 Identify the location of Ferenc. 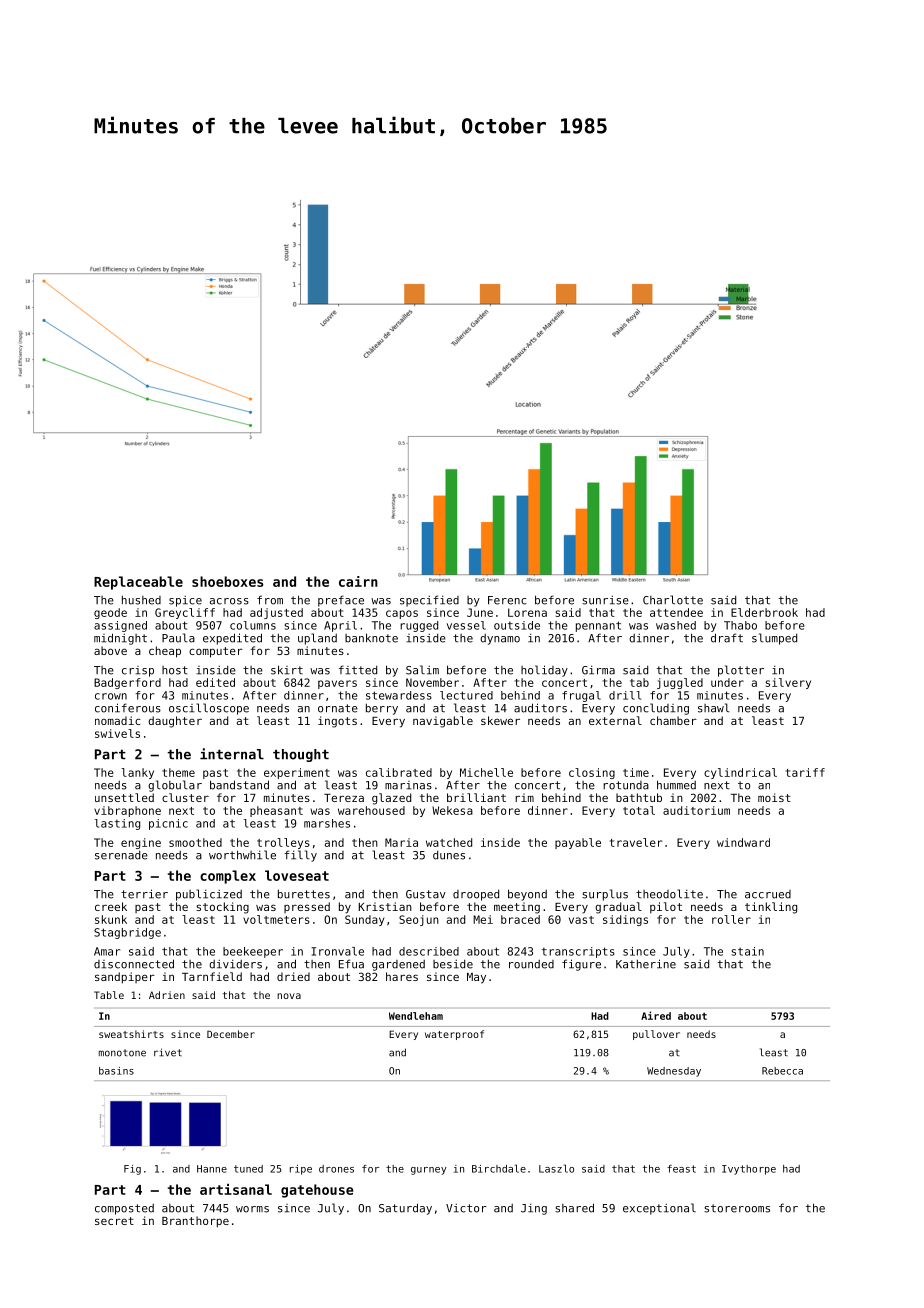
(507, 600).
